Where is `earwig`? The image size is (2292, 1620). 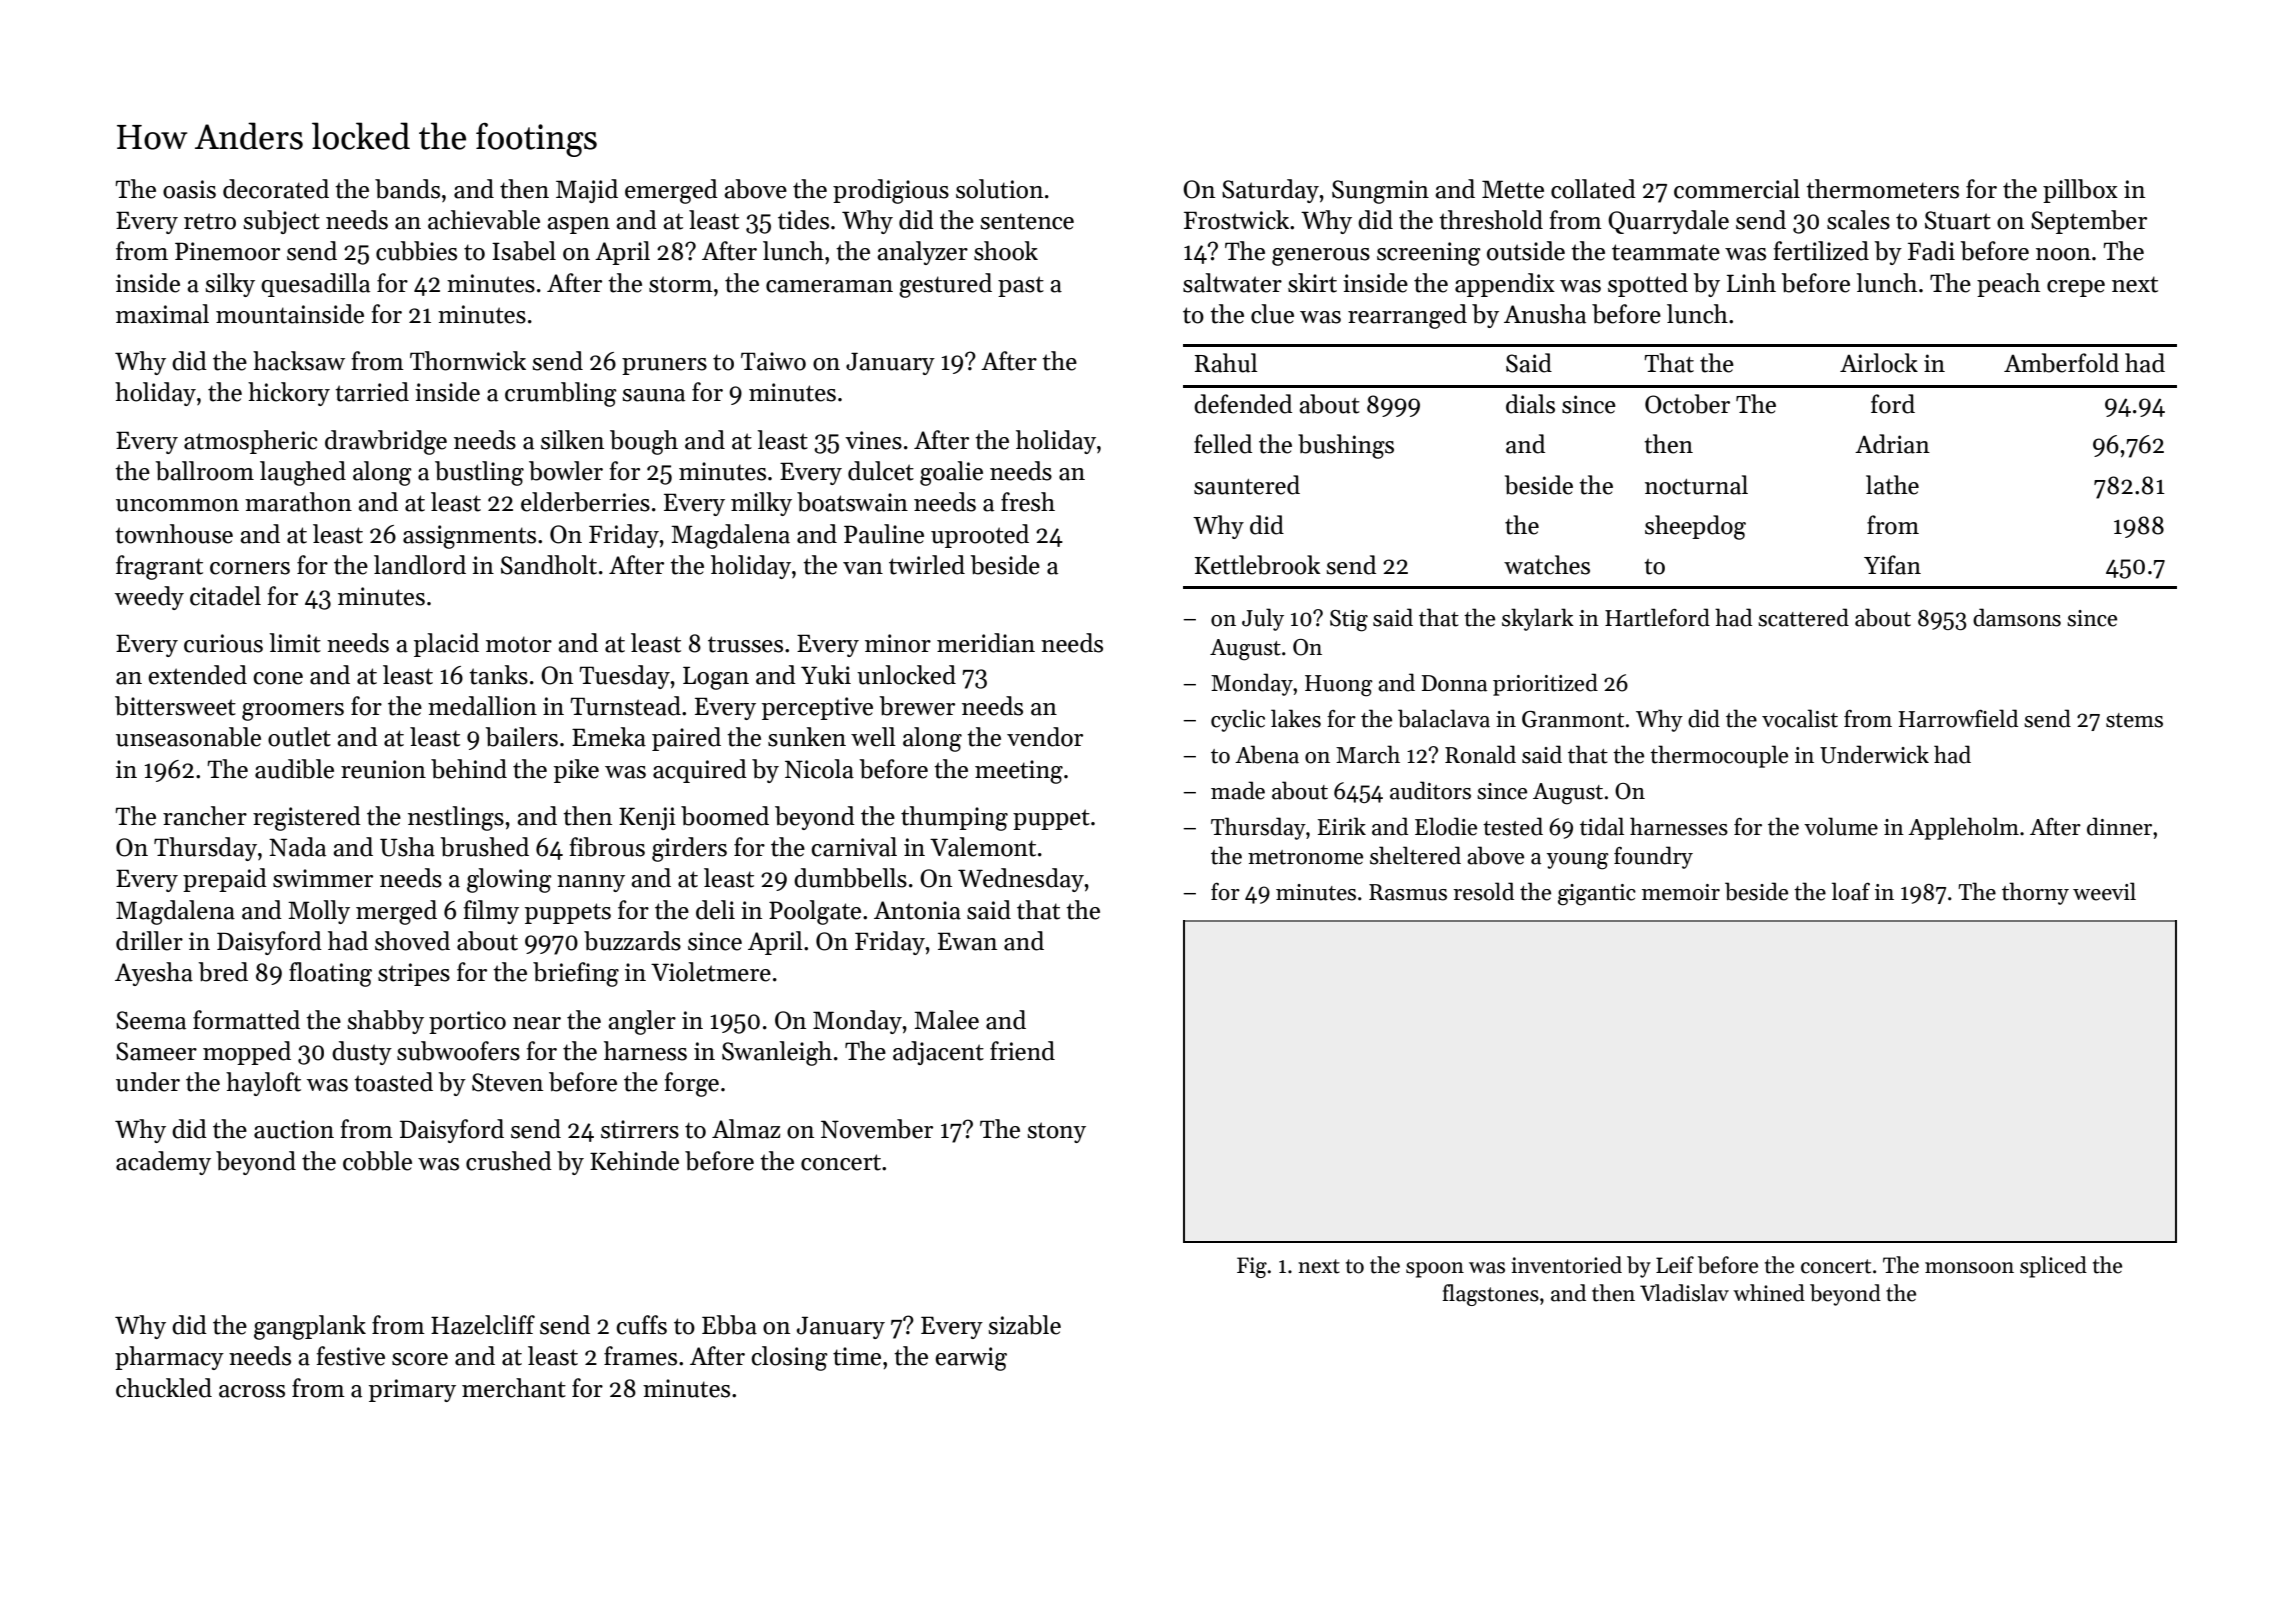
earwig is located at coordinates (971, 1359).
